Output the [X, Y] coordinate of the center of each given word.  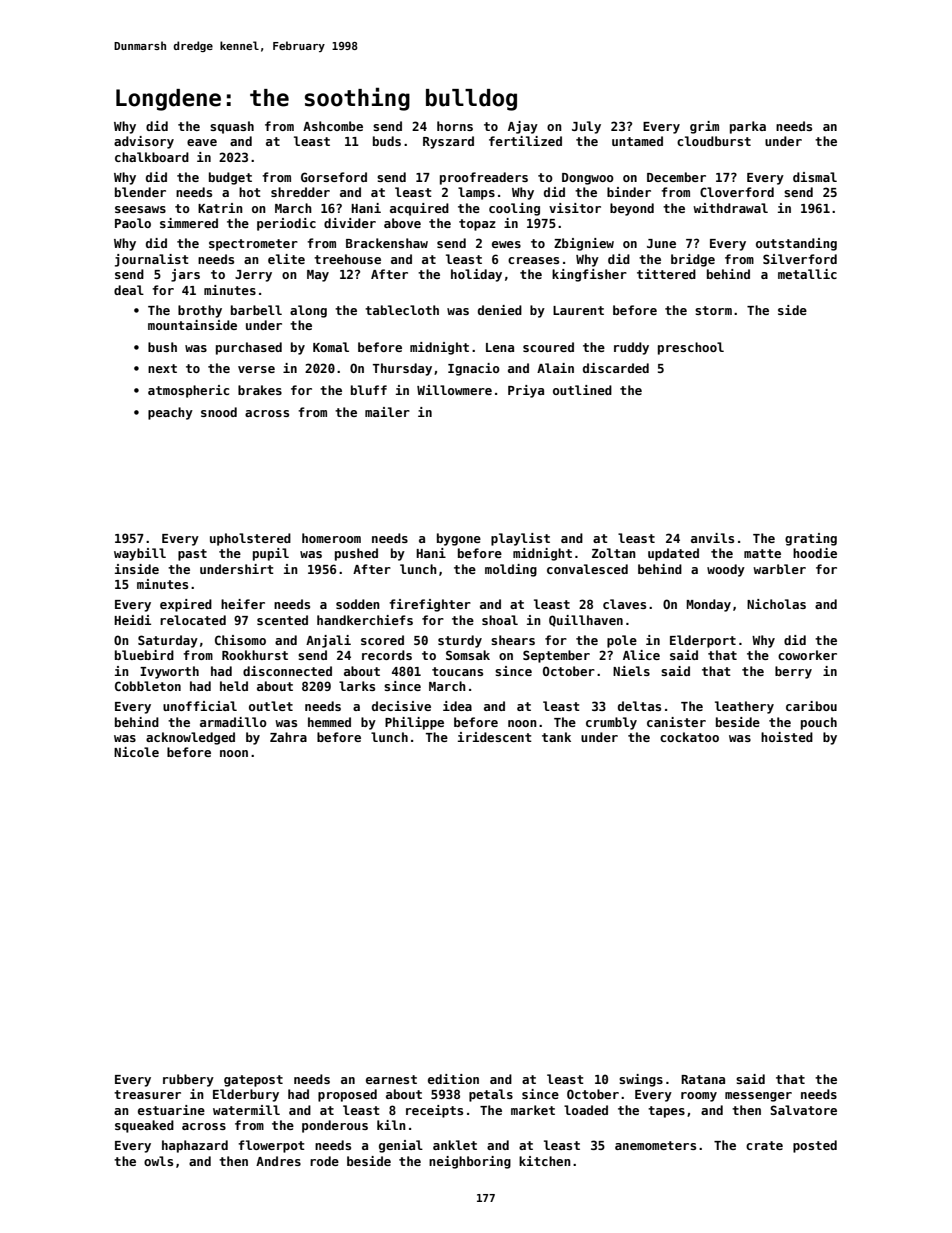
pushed [356, 554]
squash [232, 127]
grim [704, 127]
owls [158, 1161]
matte [762, 553]
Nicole [136, 752]
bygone [459, 539]
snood [219, 412]
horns [455, 126]
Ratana [703, 1079]
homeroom [331, 538]
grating [811, 539]
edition [453, 1079]
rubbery [188, 1080]
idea [457, 706]
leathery [744, 707]
